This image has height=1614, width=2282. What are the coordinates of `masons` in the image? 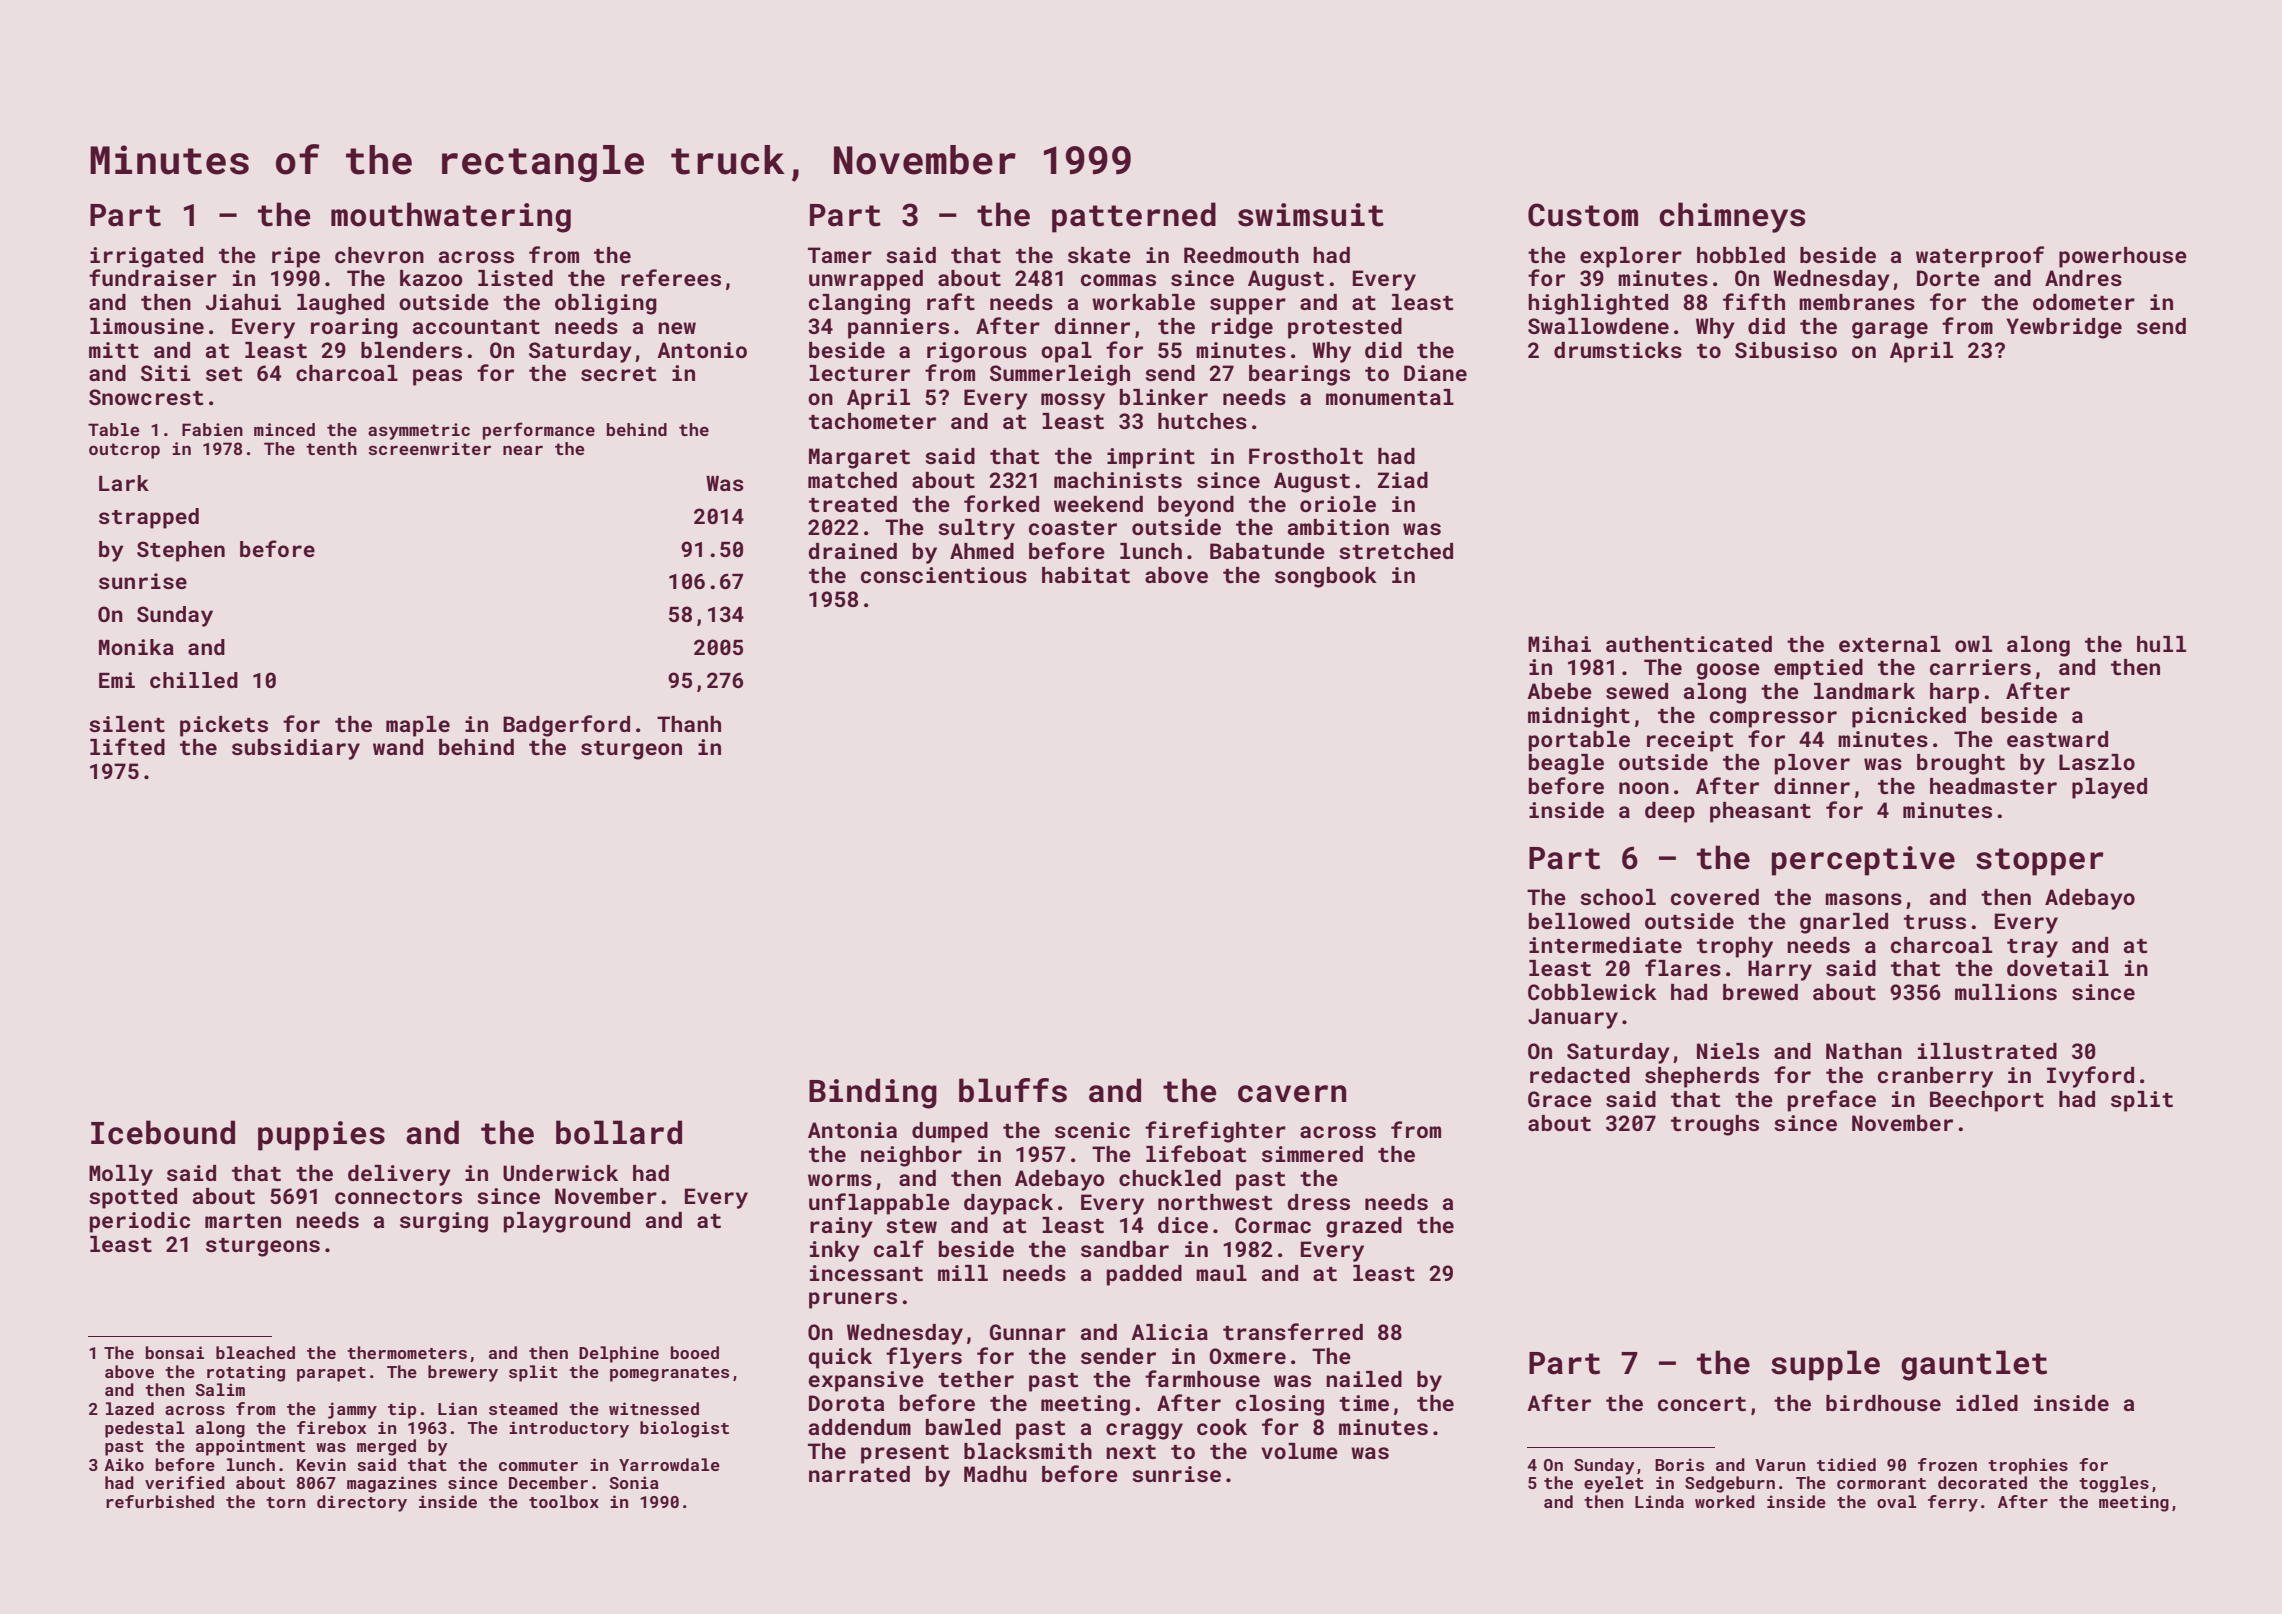 It's located at (1863, 899).
